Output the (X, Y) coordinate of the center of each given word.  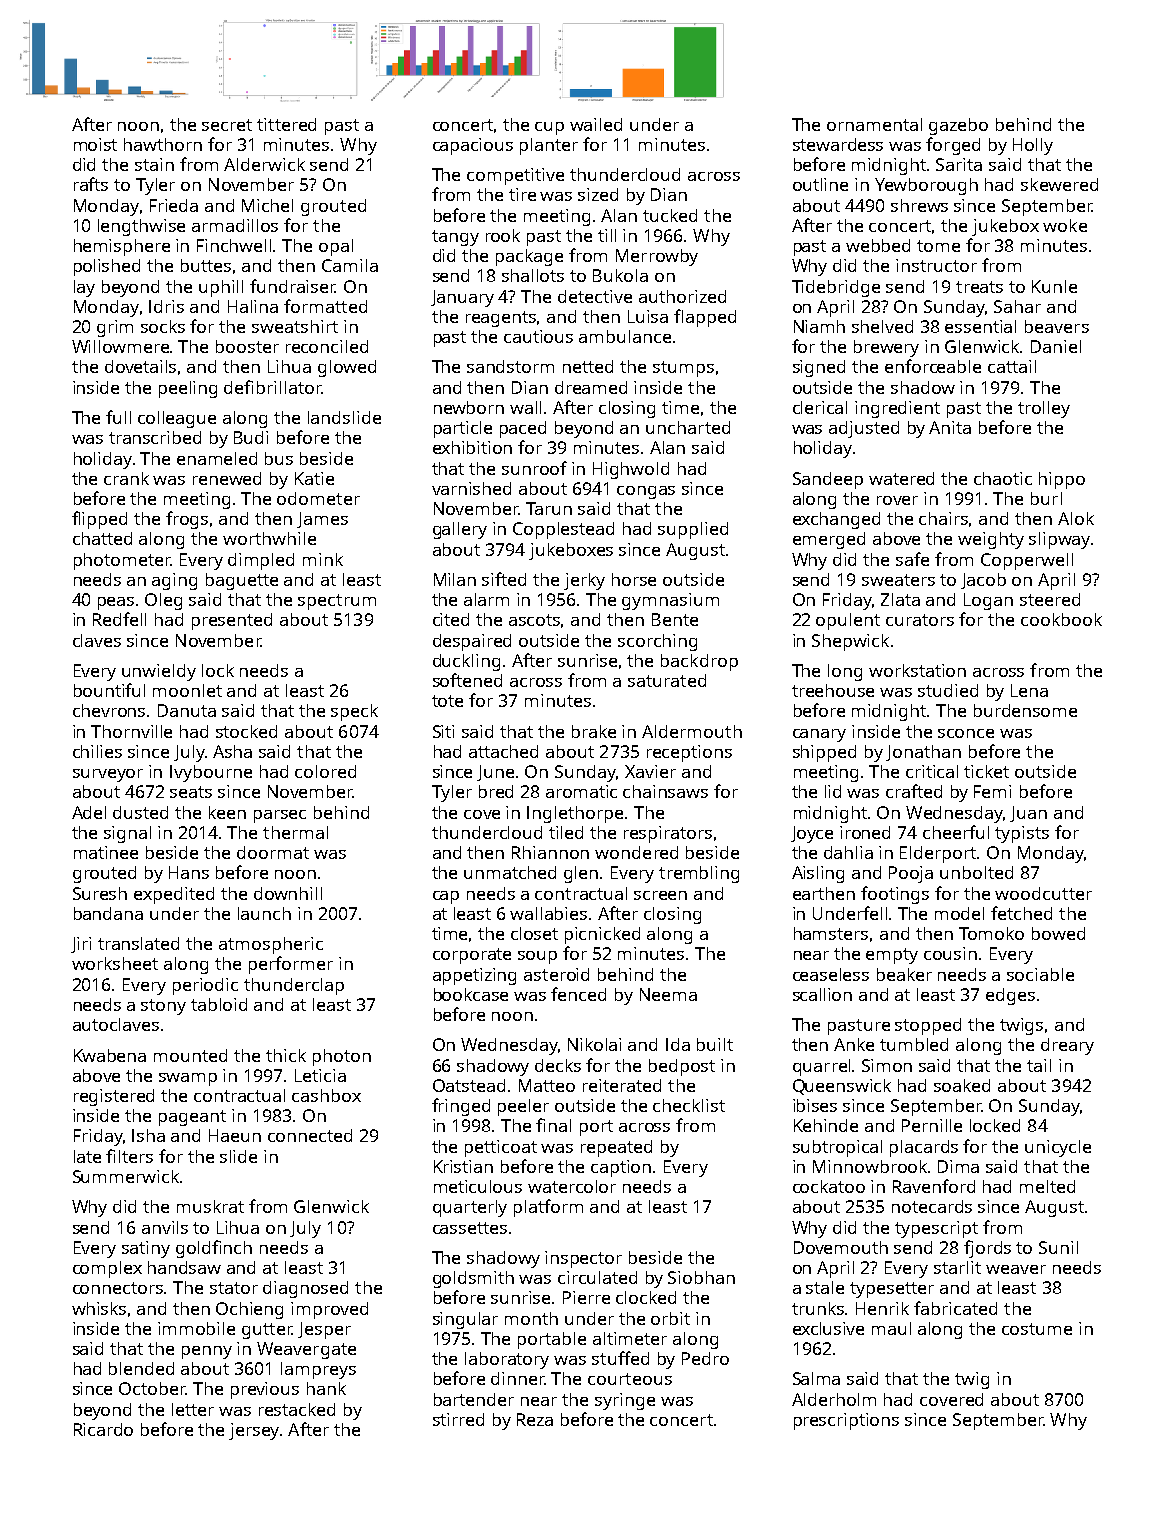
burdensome (1025, 710)
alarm (486, 599)
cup (549, 128)
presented (232, 621)
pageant (192, 1118)
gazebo (958, 126)
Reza (535, 1419)
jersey (254, 1431)
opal (336, 247)
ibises (815, 1105)
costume (1037, 1329)
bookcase (471, 994)
